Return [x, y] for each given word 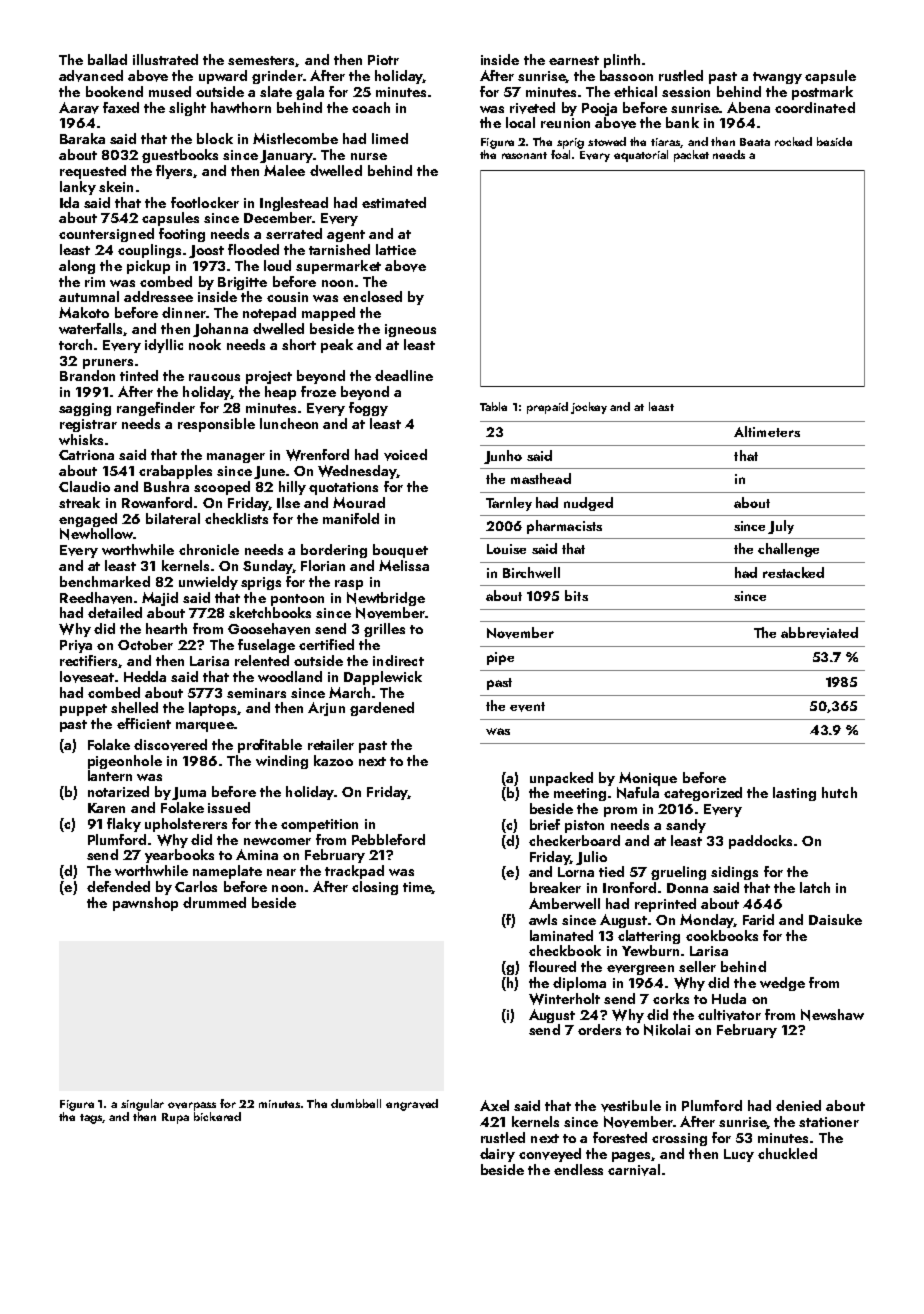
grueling [678, 873]
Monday [707, 921]
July [781, 527]
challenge [788, 550]
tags [91, 1119]
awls [543, 919]
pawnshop [145, 904]
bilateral [173, 518]
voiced [405, 455]
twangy [777, 78]
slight [187, 109]
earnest [574, 60]
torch [75, 344]
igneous [410, 330]
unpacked [561, 779]
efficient [144, 723]
